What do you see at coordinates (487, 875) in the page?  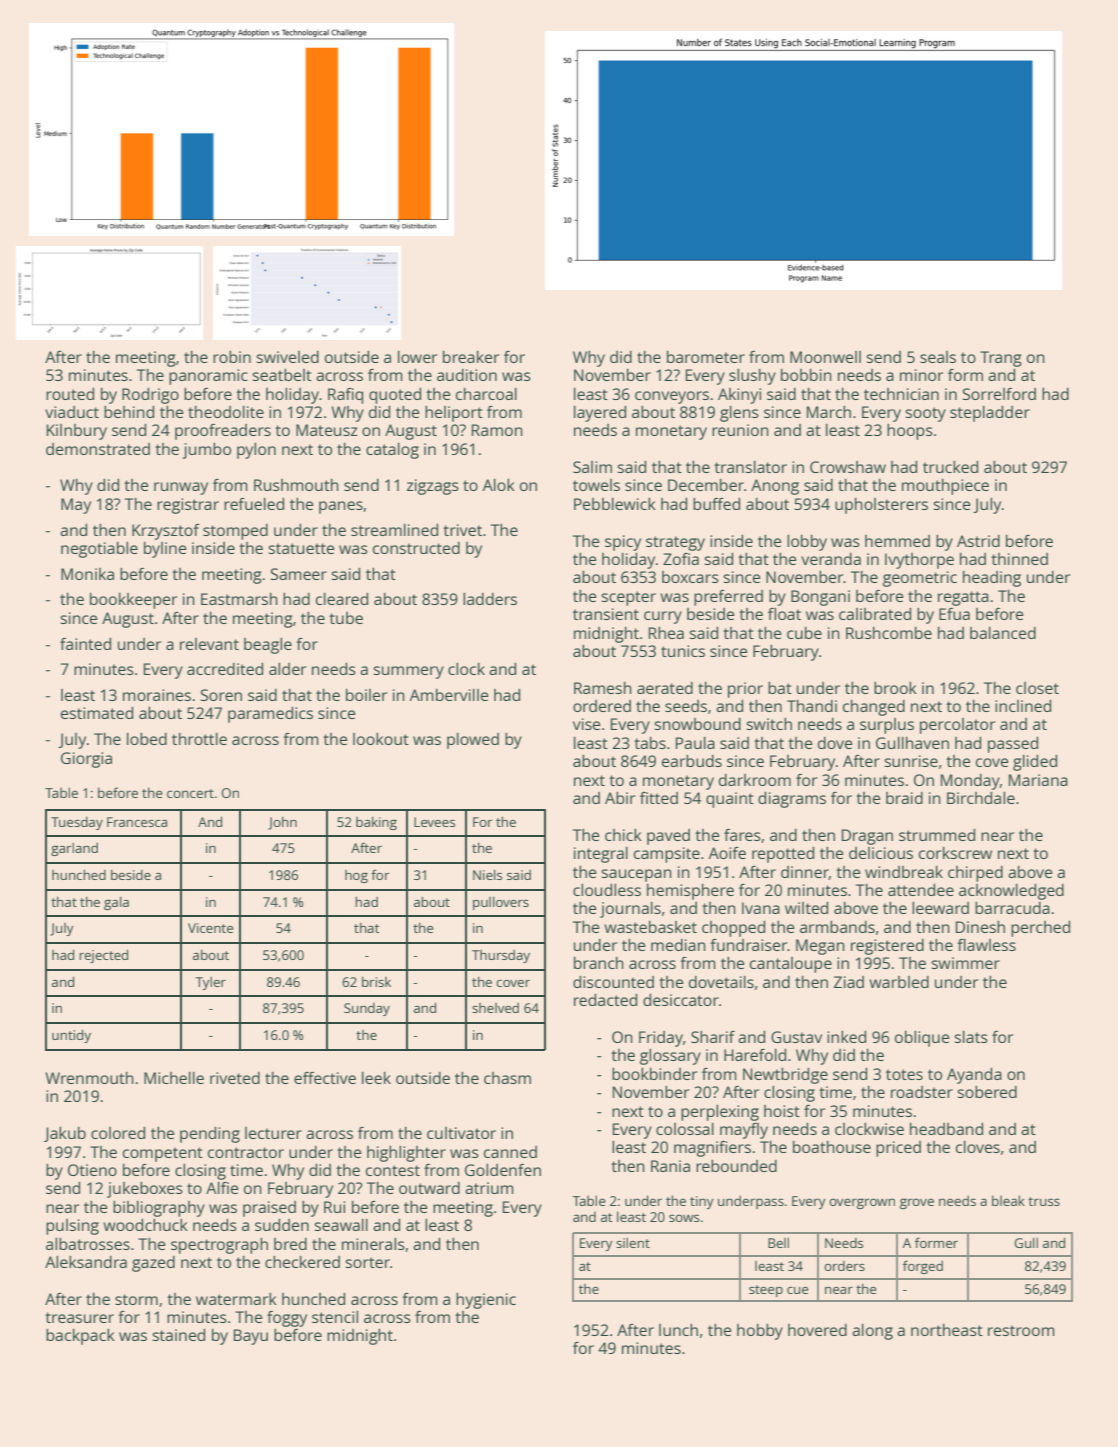 I see `Niels` at bounding box center [487, 875].
